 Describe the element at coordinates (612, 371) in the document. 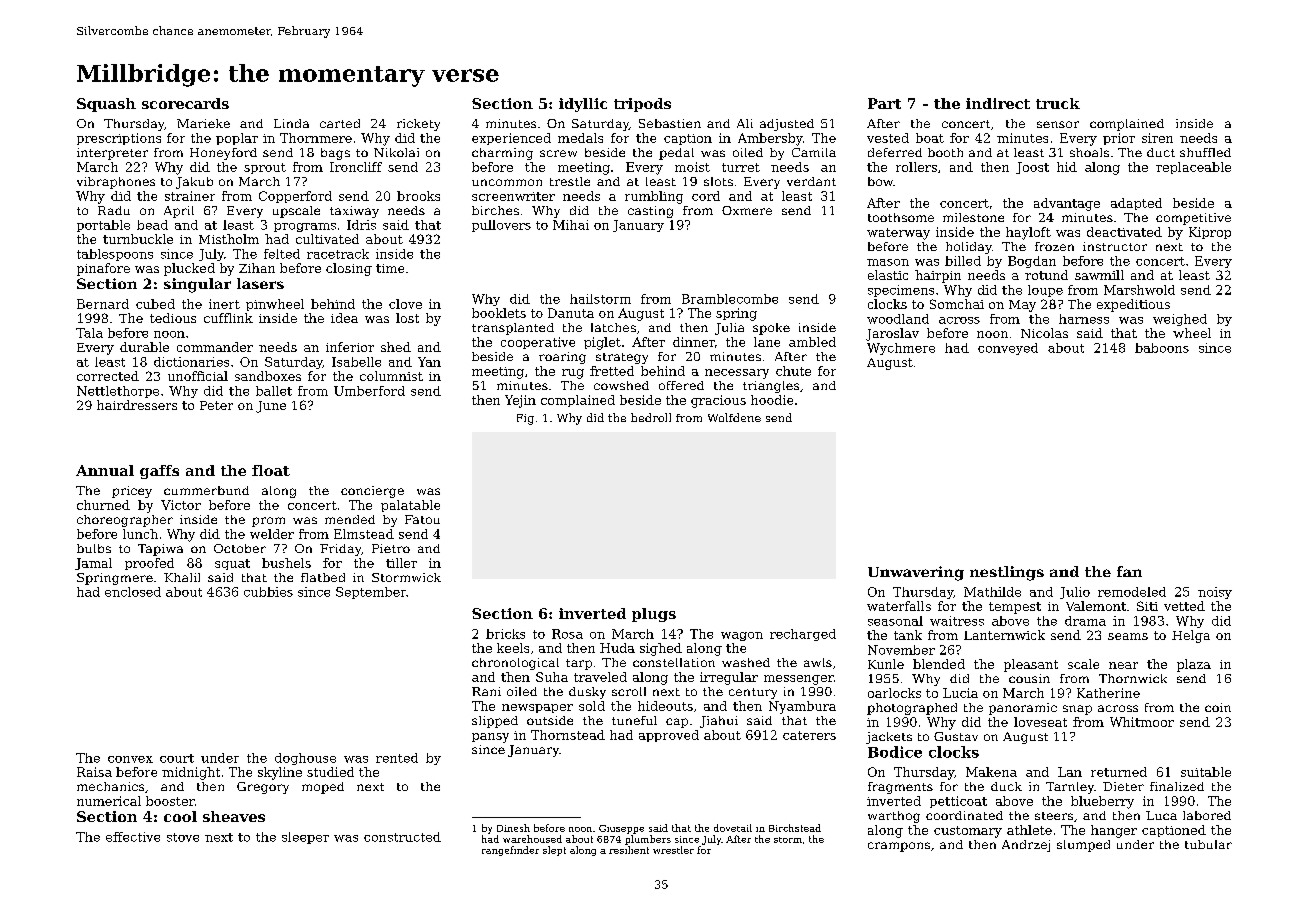

I see `fretted` at that location.
